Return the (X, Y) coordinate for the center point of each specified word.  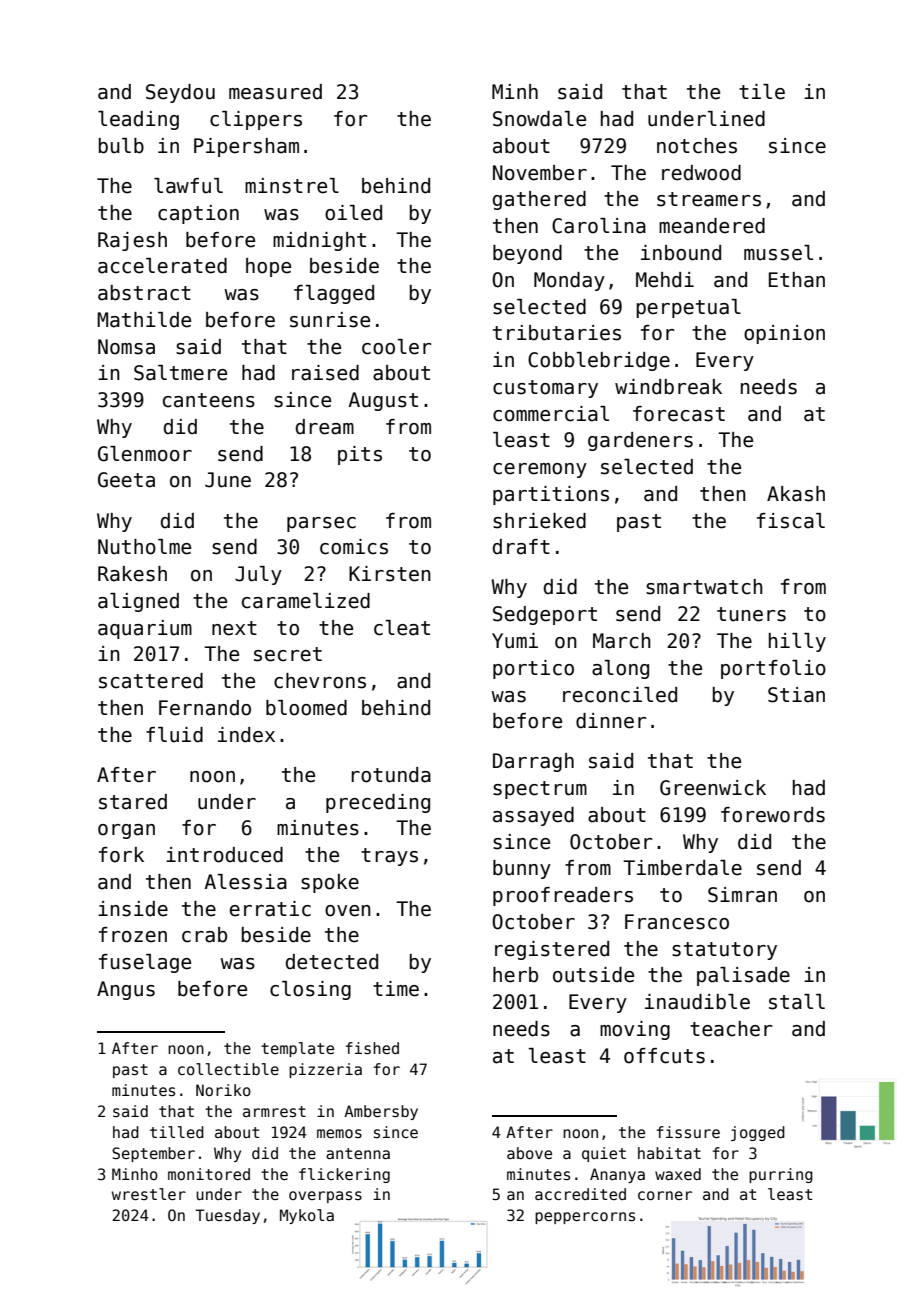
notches (697, 146)
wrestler (149, 1194)
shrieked (539, 521)
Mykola (307, 1216)
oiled (353, 213)
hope (268, 267)
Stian (796, 695)
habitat (669, 1153)
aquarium (145, 629)
